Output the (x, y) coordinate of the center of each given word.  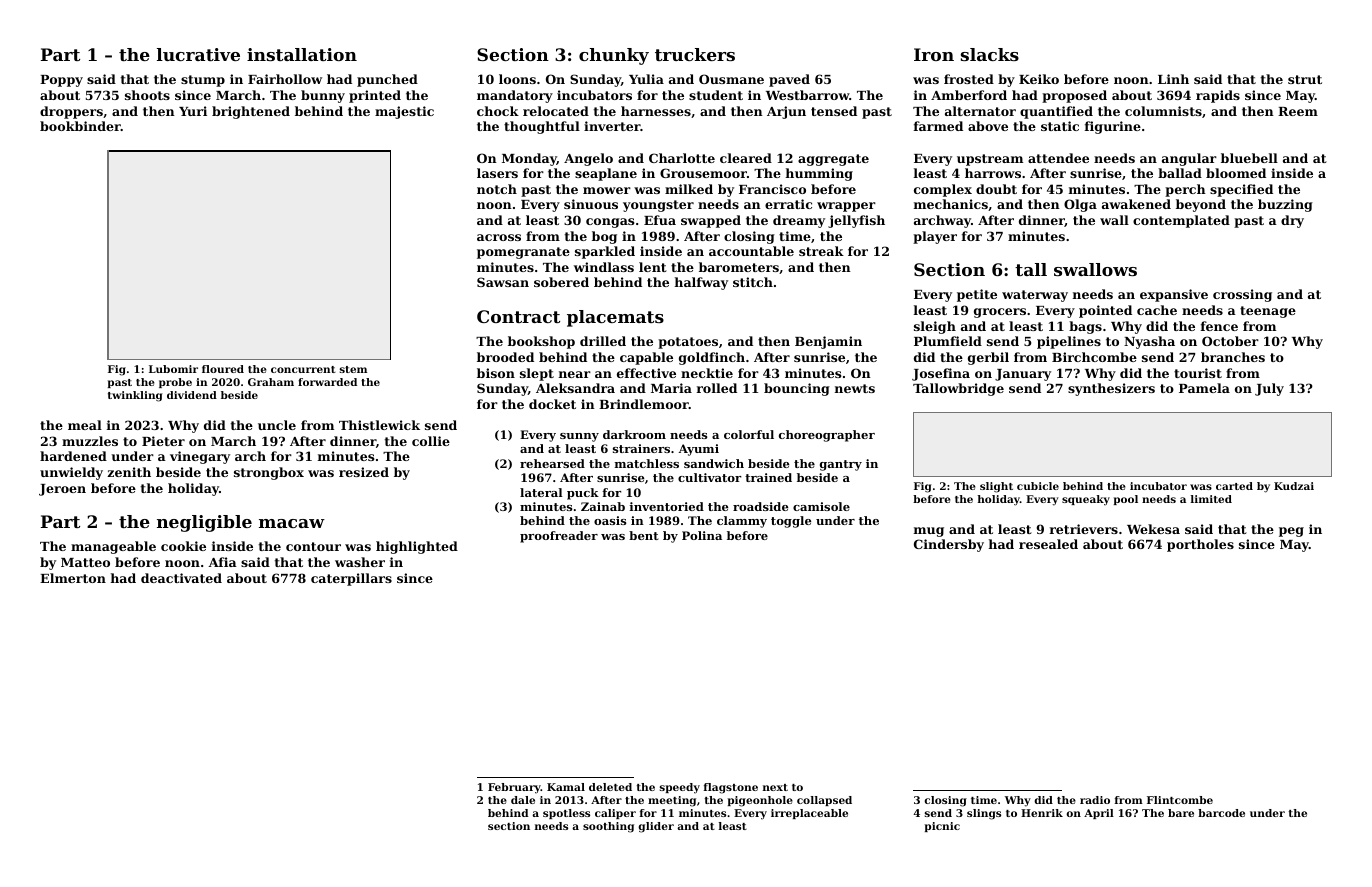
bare (1181, 813)
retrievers (1084, 529)
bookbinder (80, 126)
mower (607, 190)
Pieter (163, 441)
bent (643, 535)
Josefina (941, 374)
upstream (990, 160)
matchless (647, 463)
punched (387, 80)
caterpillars (351, 579)
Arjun (786, 112)
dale (523, 800)
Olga (1080, 205)
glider (656, 827)
